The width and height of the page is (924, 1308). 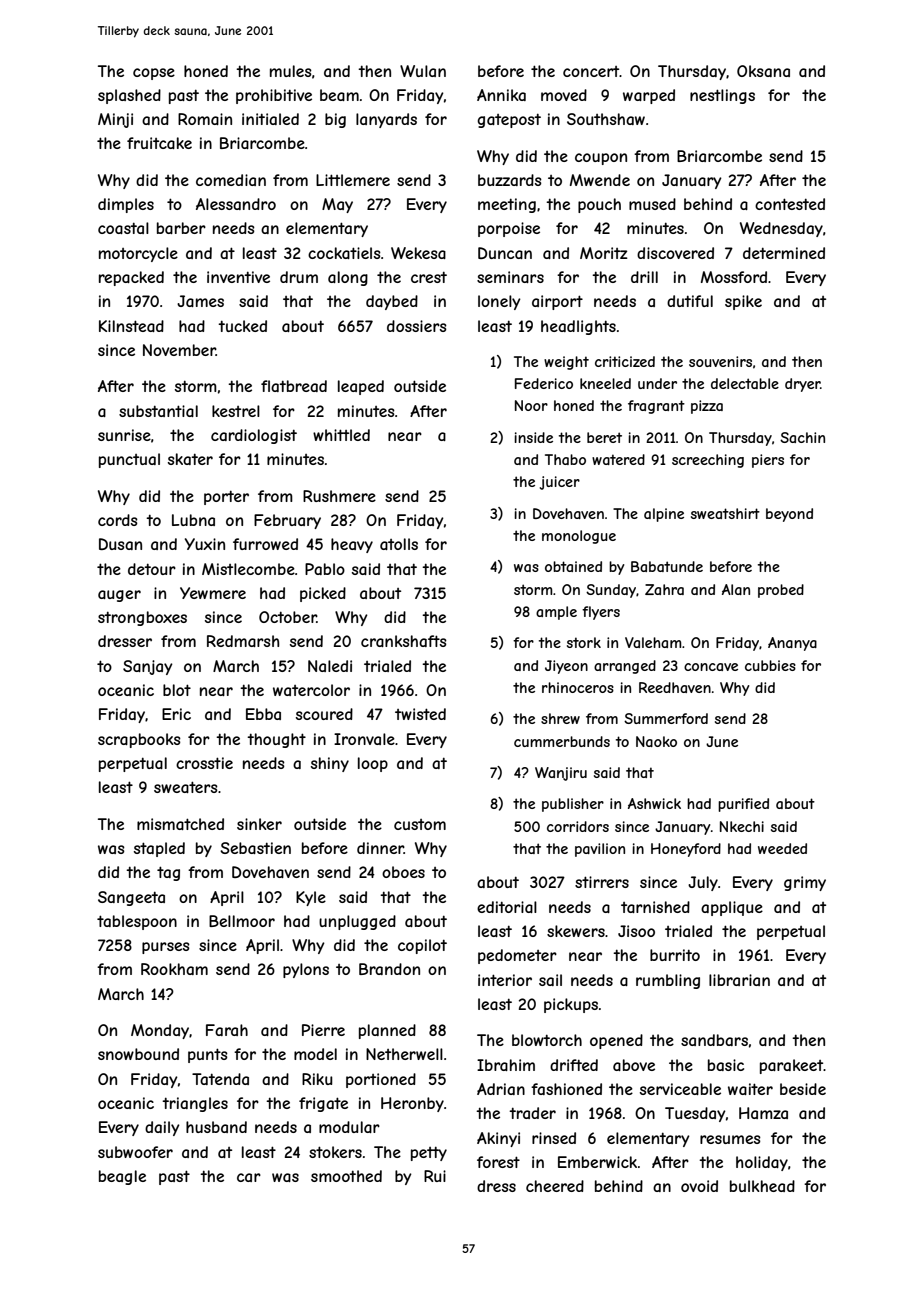 What do you see at coordinates (213, 593) in the page?
I see `Yewmere` at bounding box center [213, 593].
